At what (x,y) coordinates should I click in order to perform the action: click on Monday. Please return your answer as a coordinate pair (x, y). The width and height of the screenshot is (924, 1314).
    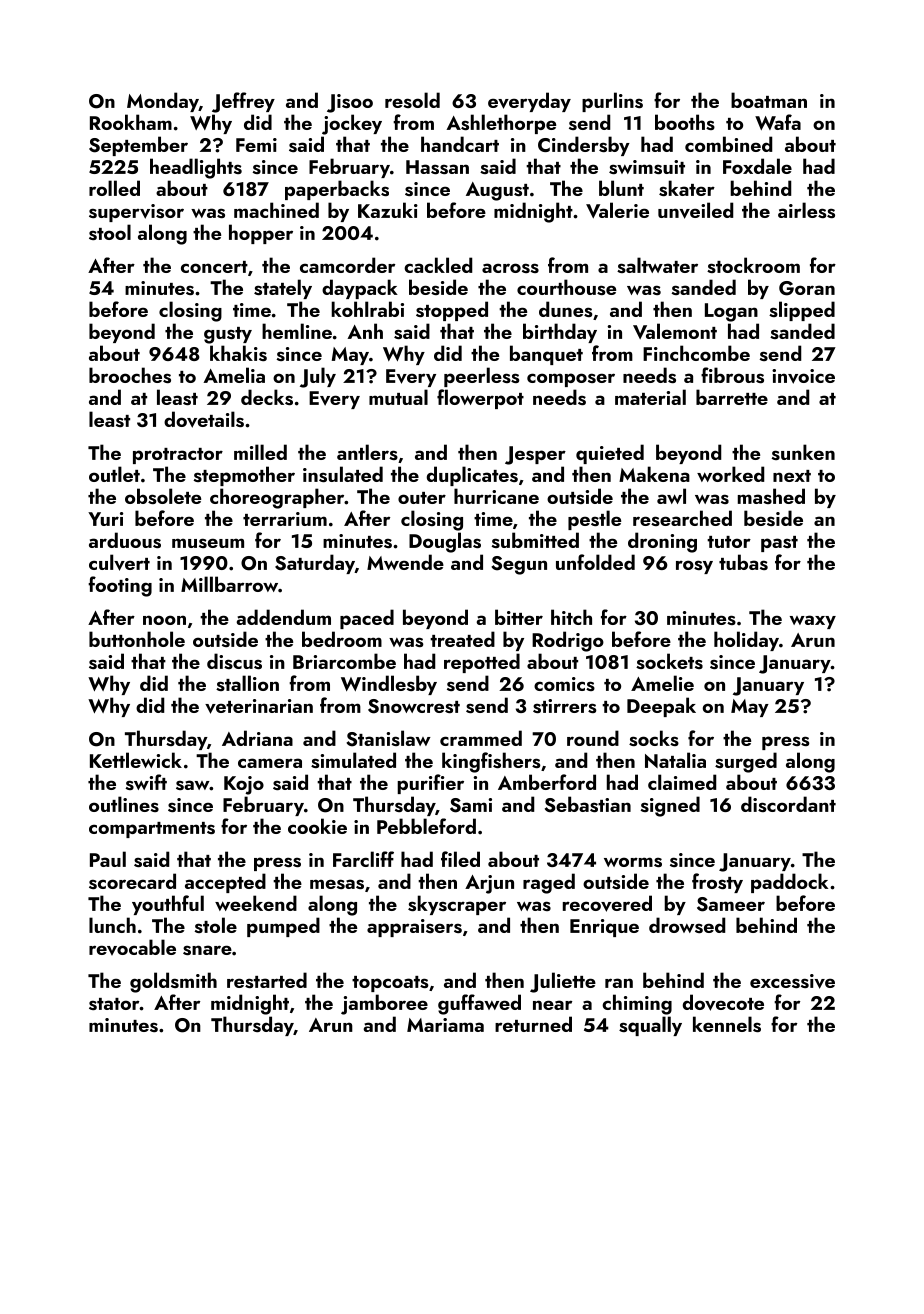
    Looking at the image, I should click on (163, 102).
